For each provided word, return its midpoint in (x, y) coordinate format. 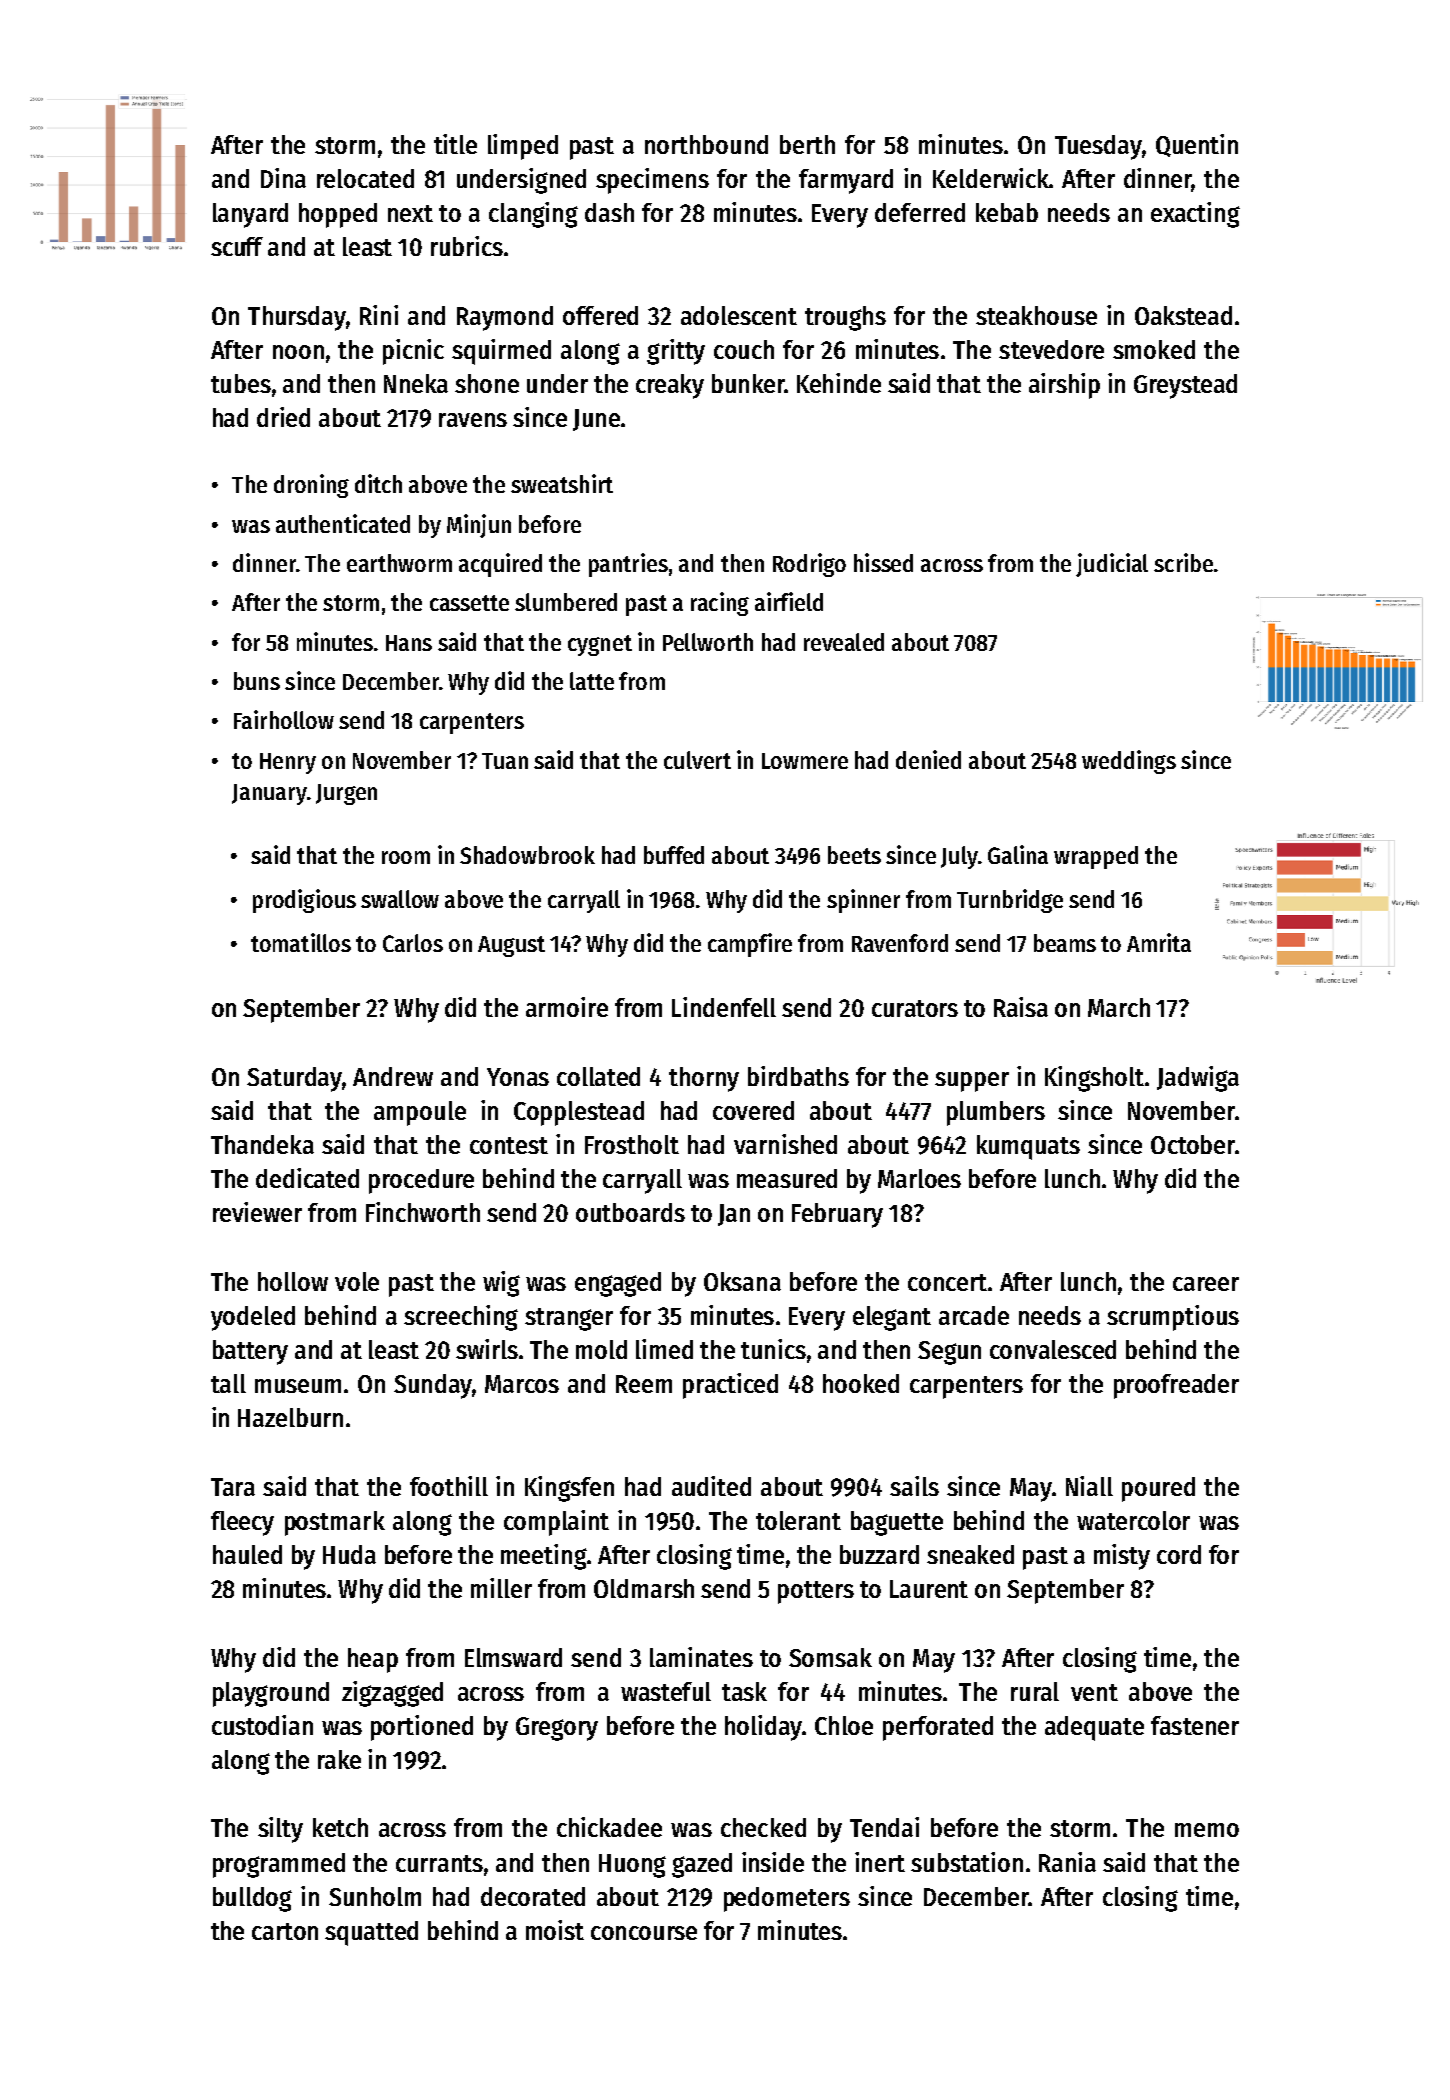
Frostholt (632, 1144)
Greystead (1185, 386)
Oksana (742, 1281)
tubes (241, 383)
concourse (644, 1933)
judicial (1112, 565)
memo (1207, 1830)
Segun (949, 1353)
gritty (676, 352)
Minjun (479, 526)
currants (439, 1863)
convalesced (1053, 1349)
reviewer (257, 1212)
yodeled (253, 1318)
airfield (789, 601)
